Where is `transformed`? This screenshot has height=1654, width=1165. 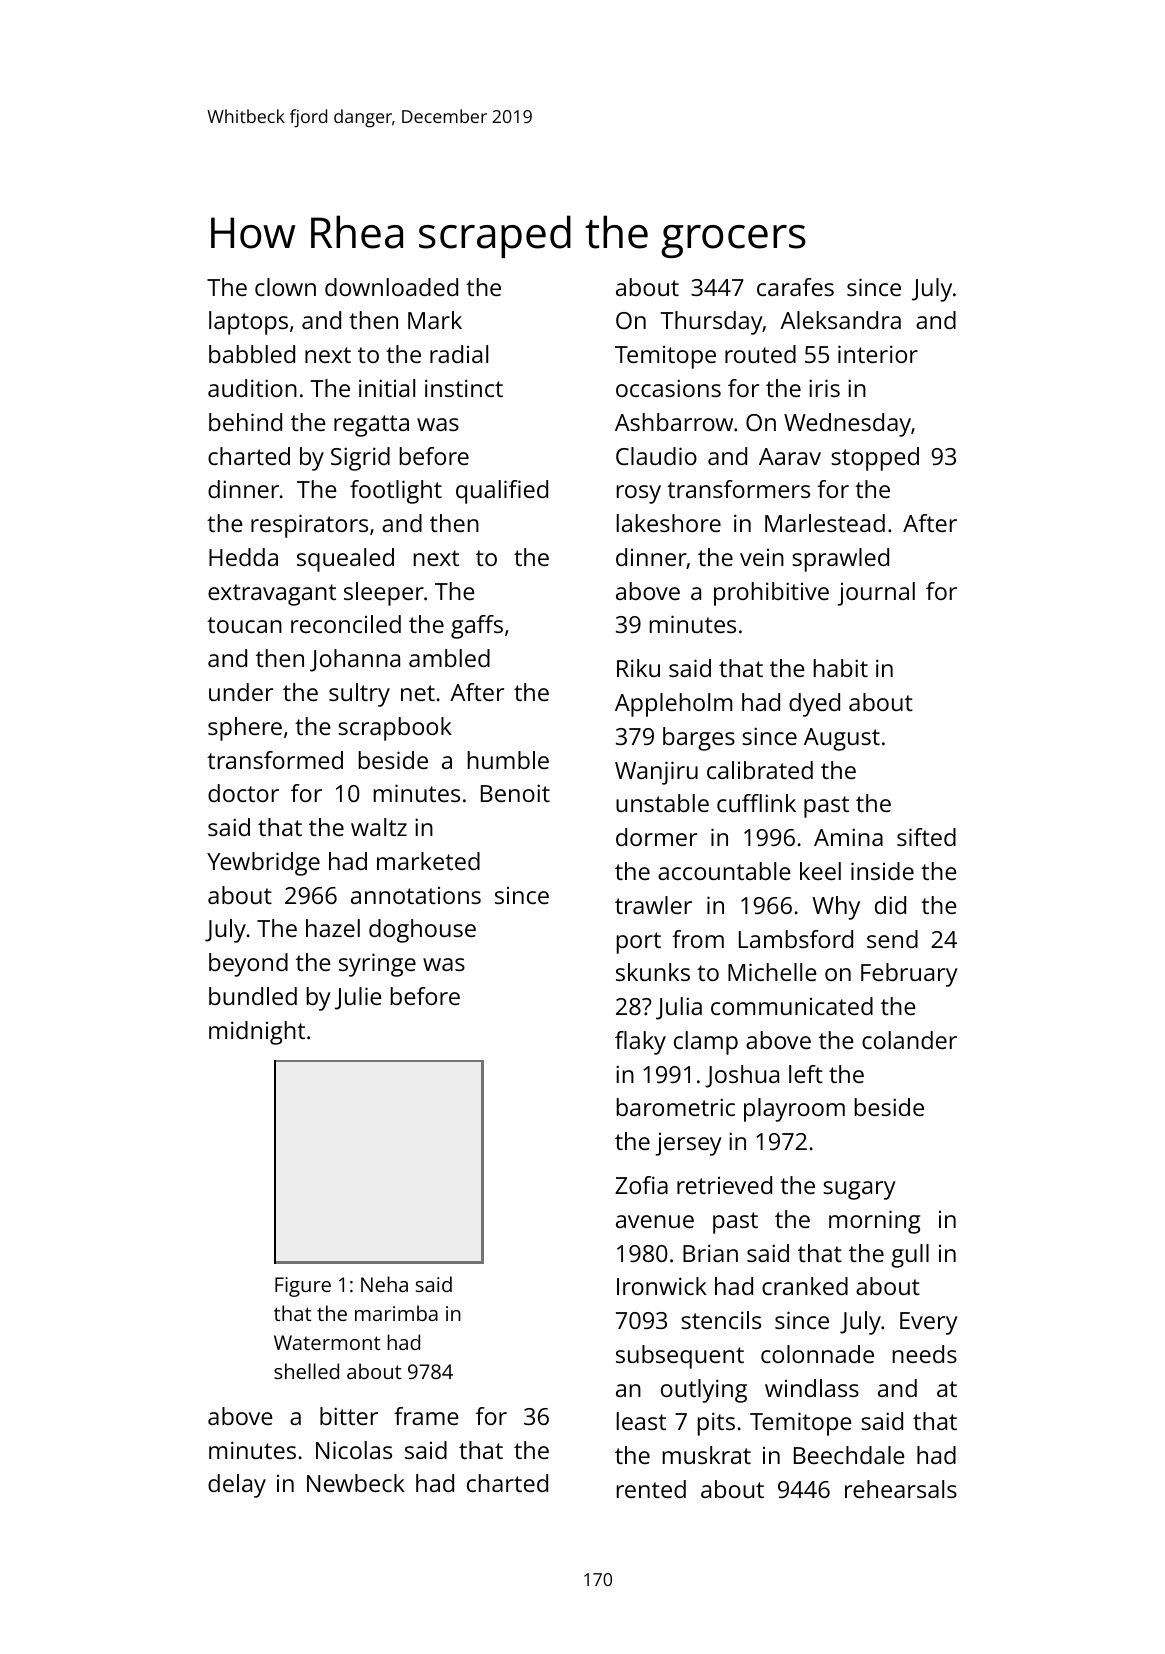
transformed is located at coordinates (275, 760).
